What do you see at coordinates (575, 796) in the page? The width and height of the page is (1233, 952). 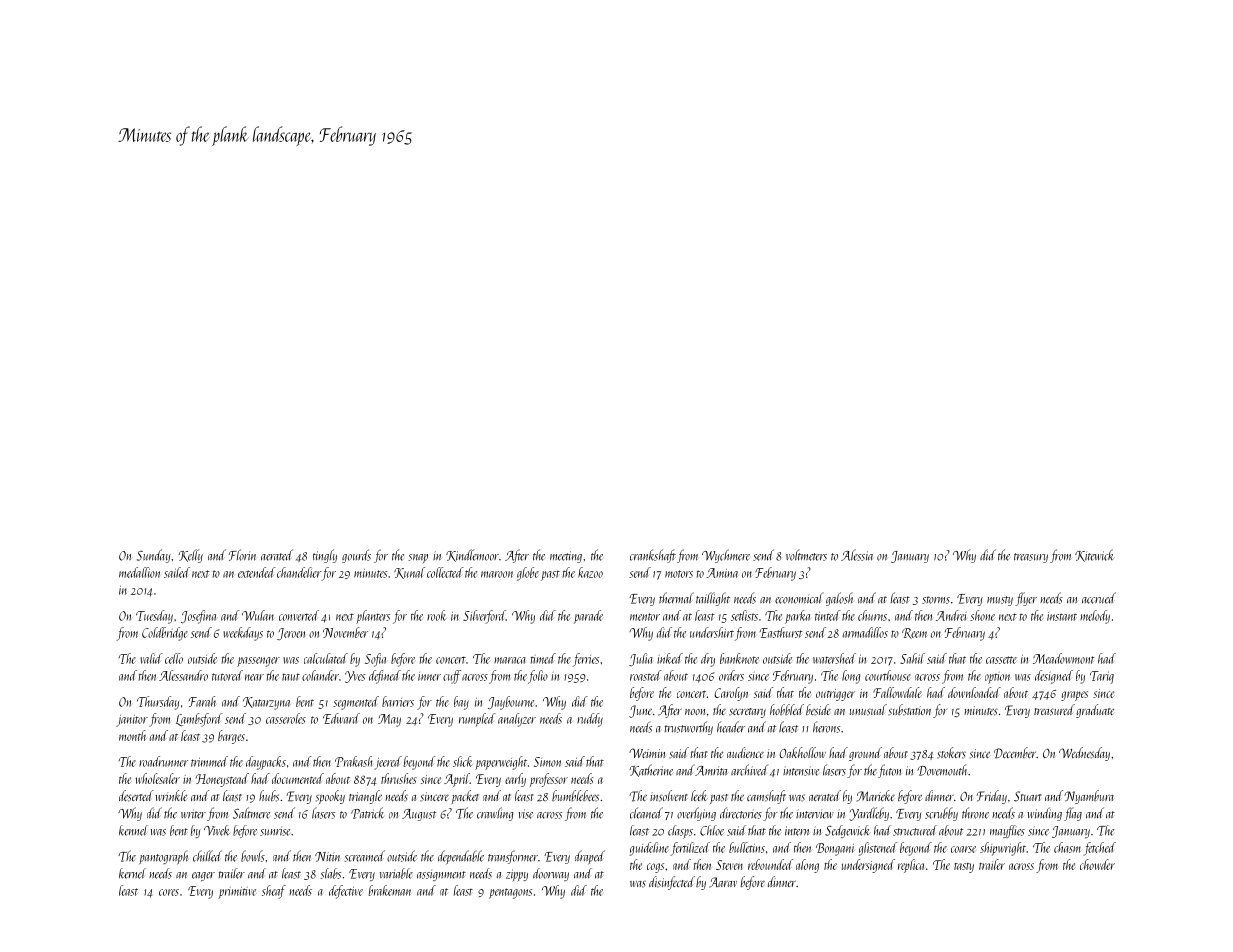 I see `bumblebees` at bounding box center [575, 796].
